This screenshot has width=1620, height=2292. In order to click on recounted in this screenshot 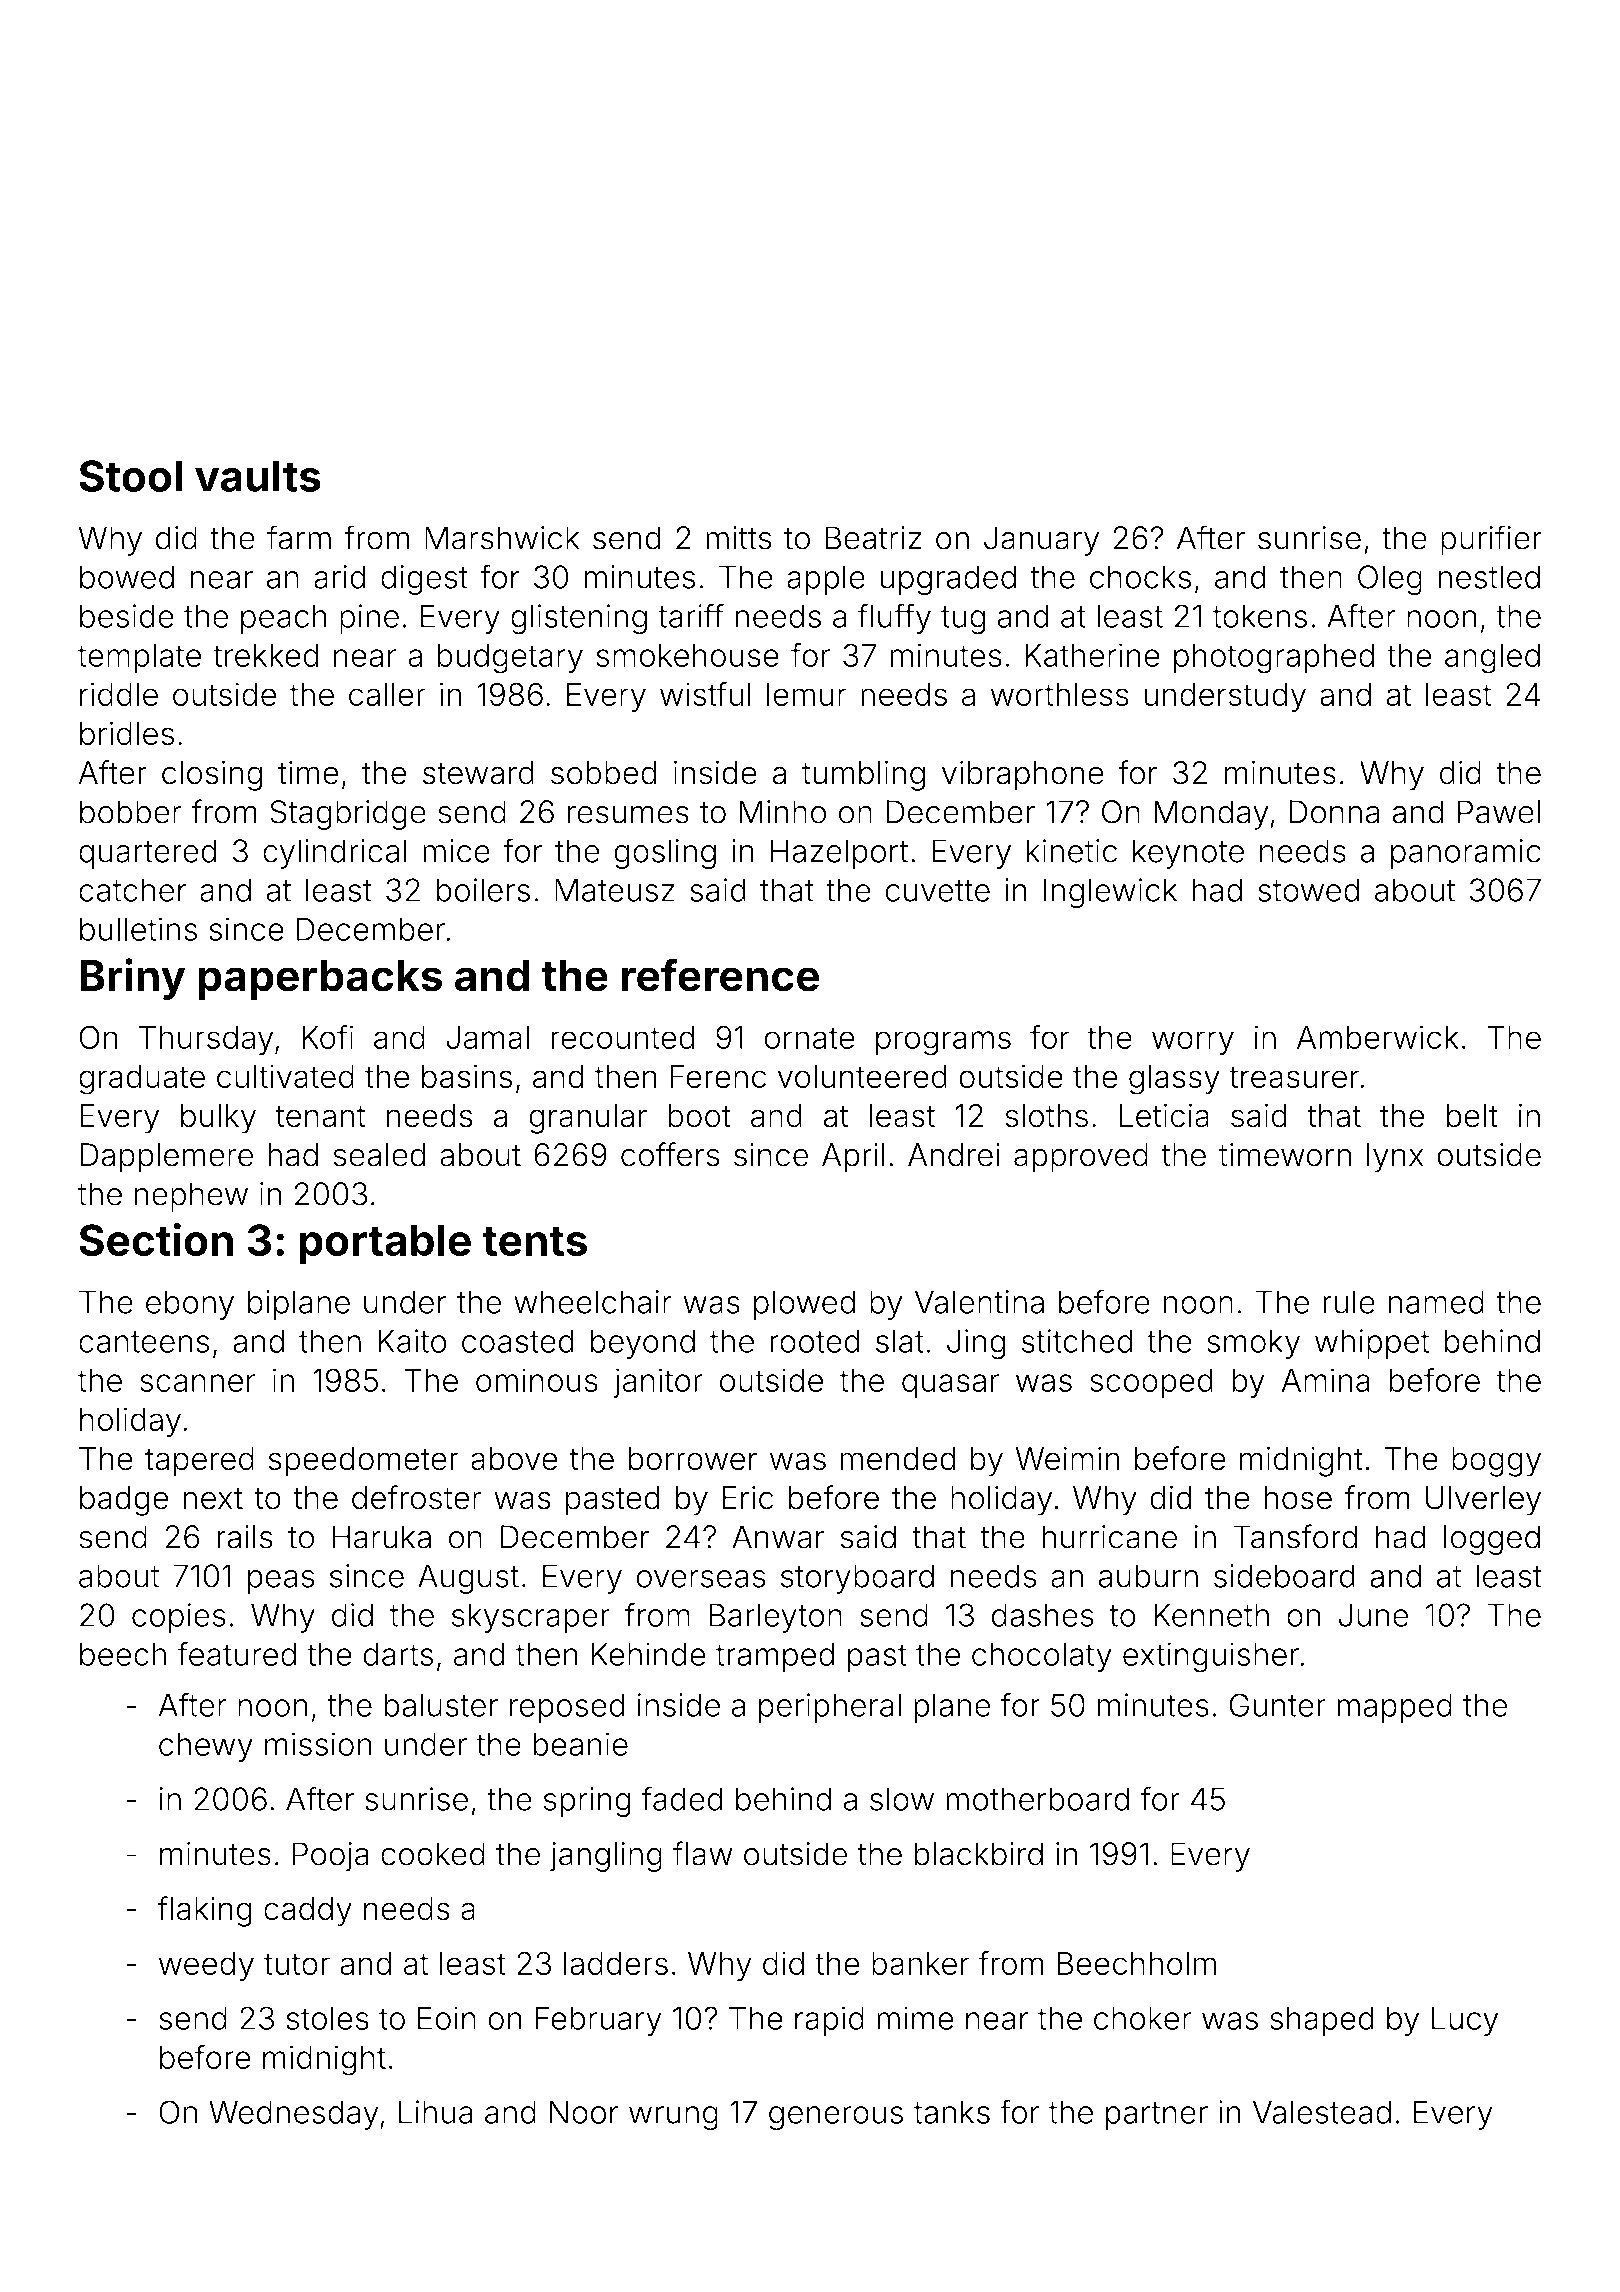, I will do `click(623, 1037)`.
